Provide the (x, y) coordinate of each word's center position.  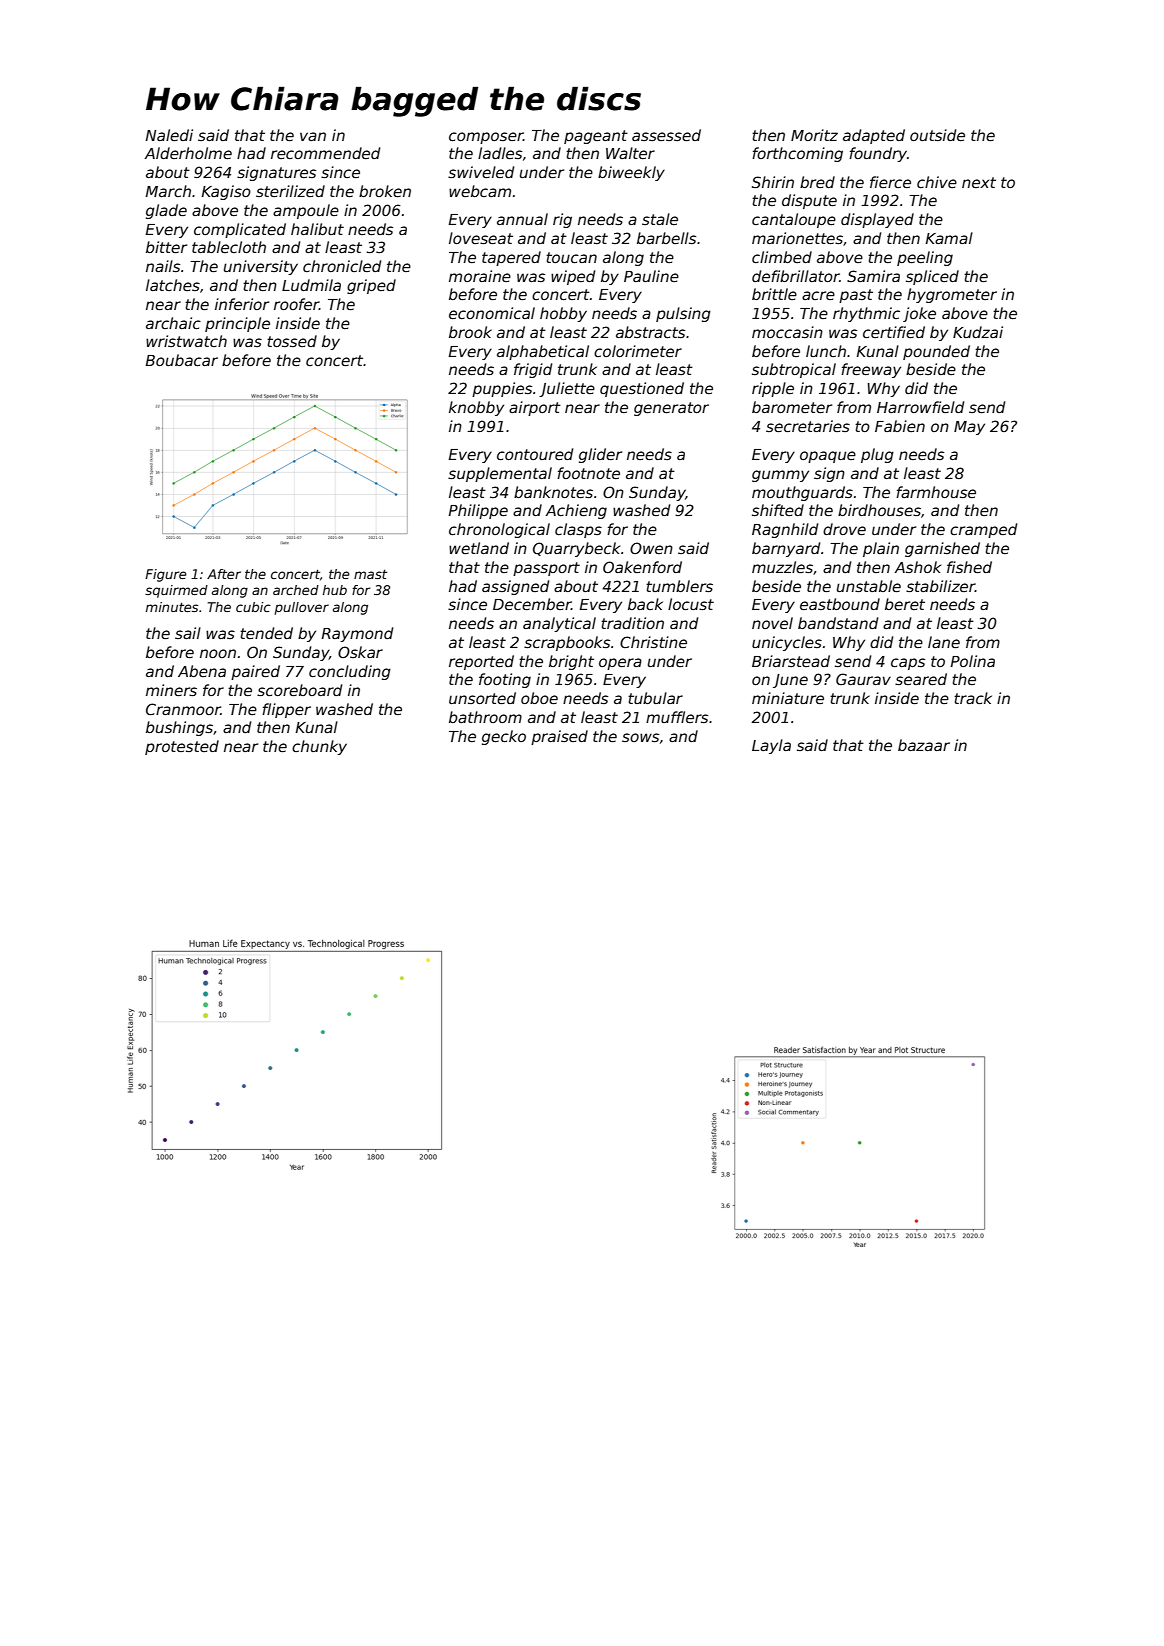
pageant (596, 137)
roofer (296, 304)
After (224, 574)
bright (571, 662)
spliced (932, 277)
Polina (972, 661)
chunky (319, 747)
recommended (325, 153)
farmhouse (936, 492)
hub (335, 590)
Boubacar (181, 360)
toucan (571, 257)
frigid (533, 370)
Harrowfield (920, 407)
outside (937, 135)
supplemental (500, 474)
